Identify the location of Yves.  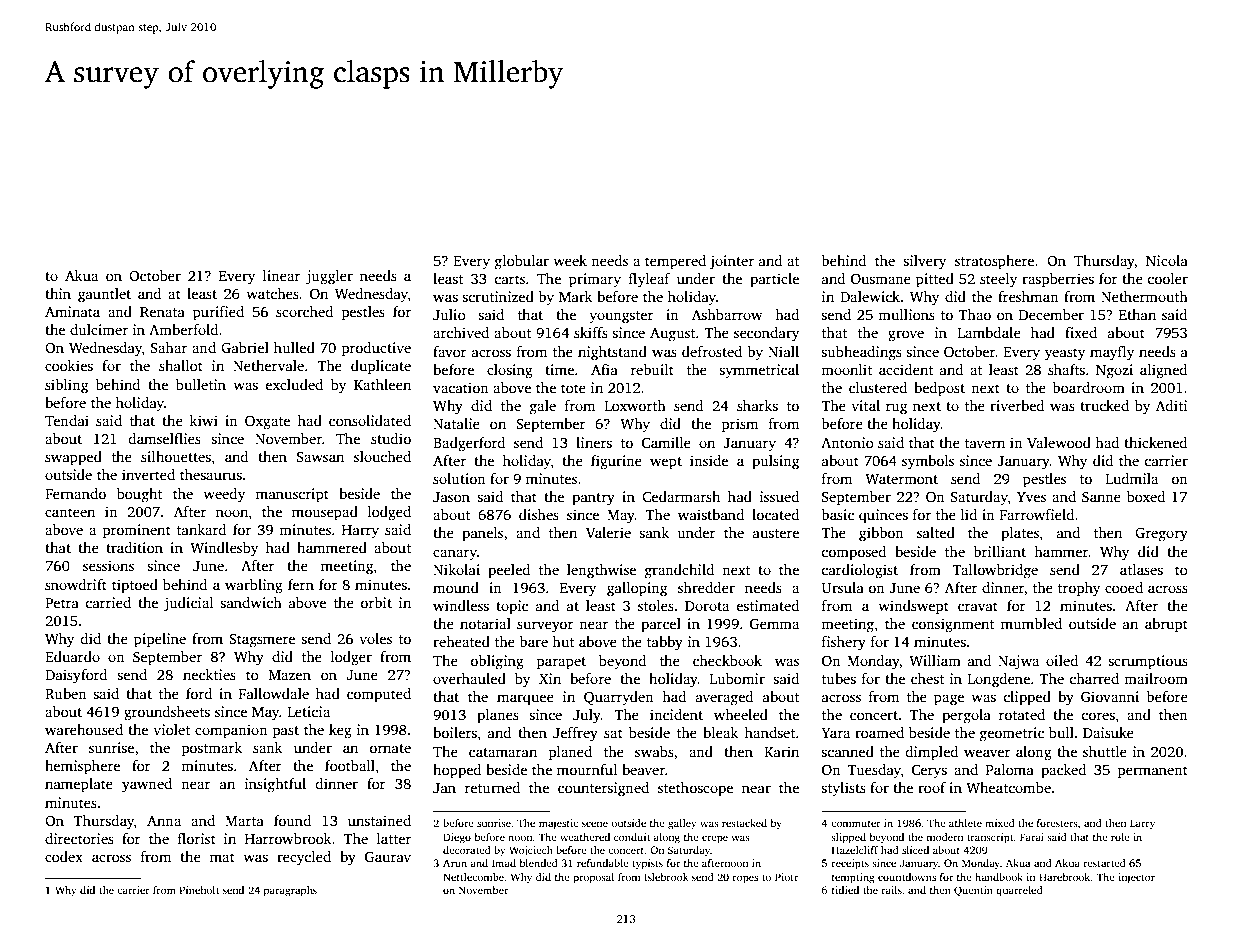
(1031, 497).
